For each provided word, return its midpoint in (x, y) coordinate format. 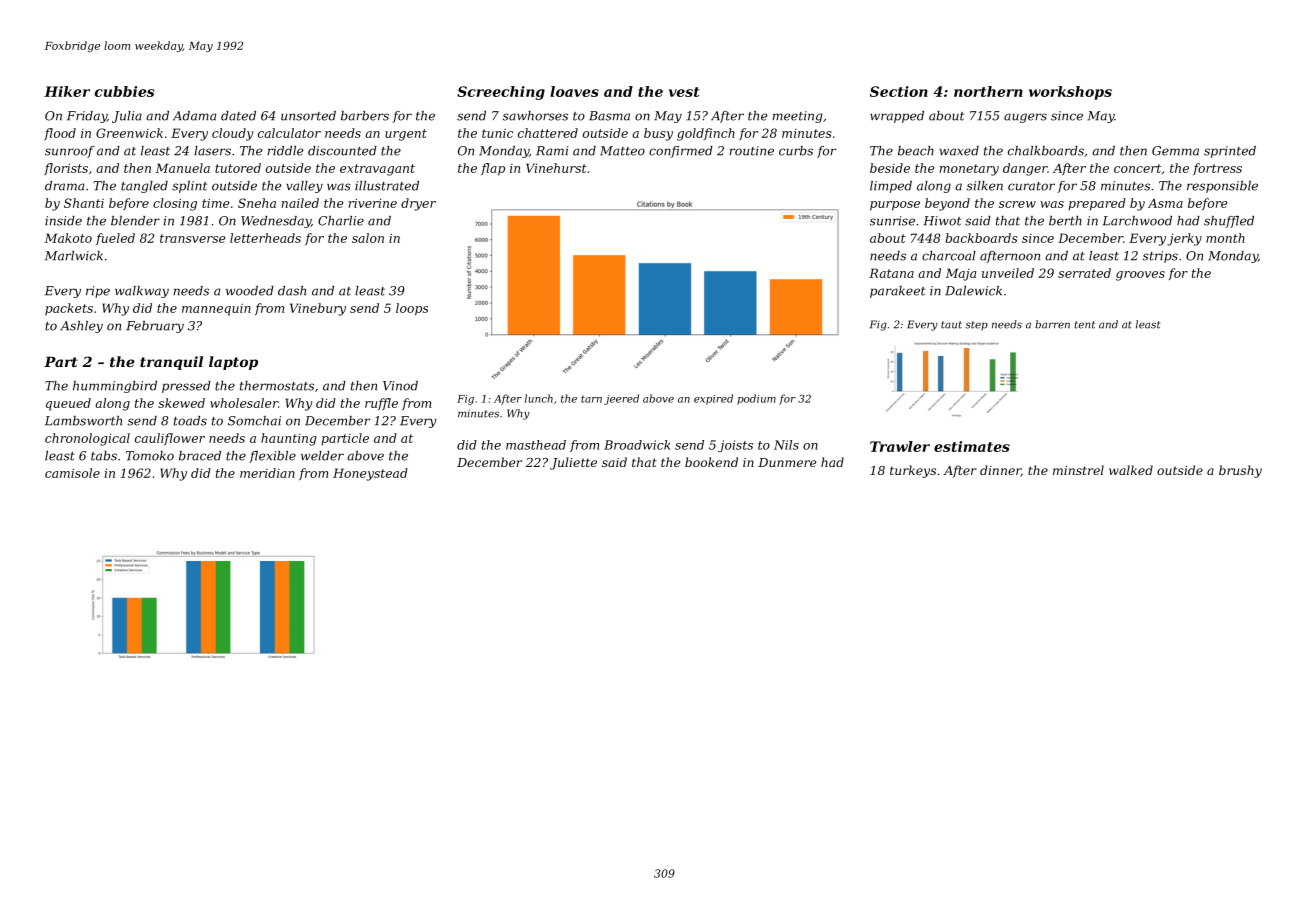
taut (951, 325)
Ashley (81, 327)
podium (756, 399)
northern (988, 91)
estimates (972, 446)
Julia (127, 117)
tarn (591, 399)
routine (752, 151)
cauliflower (170, 439)
